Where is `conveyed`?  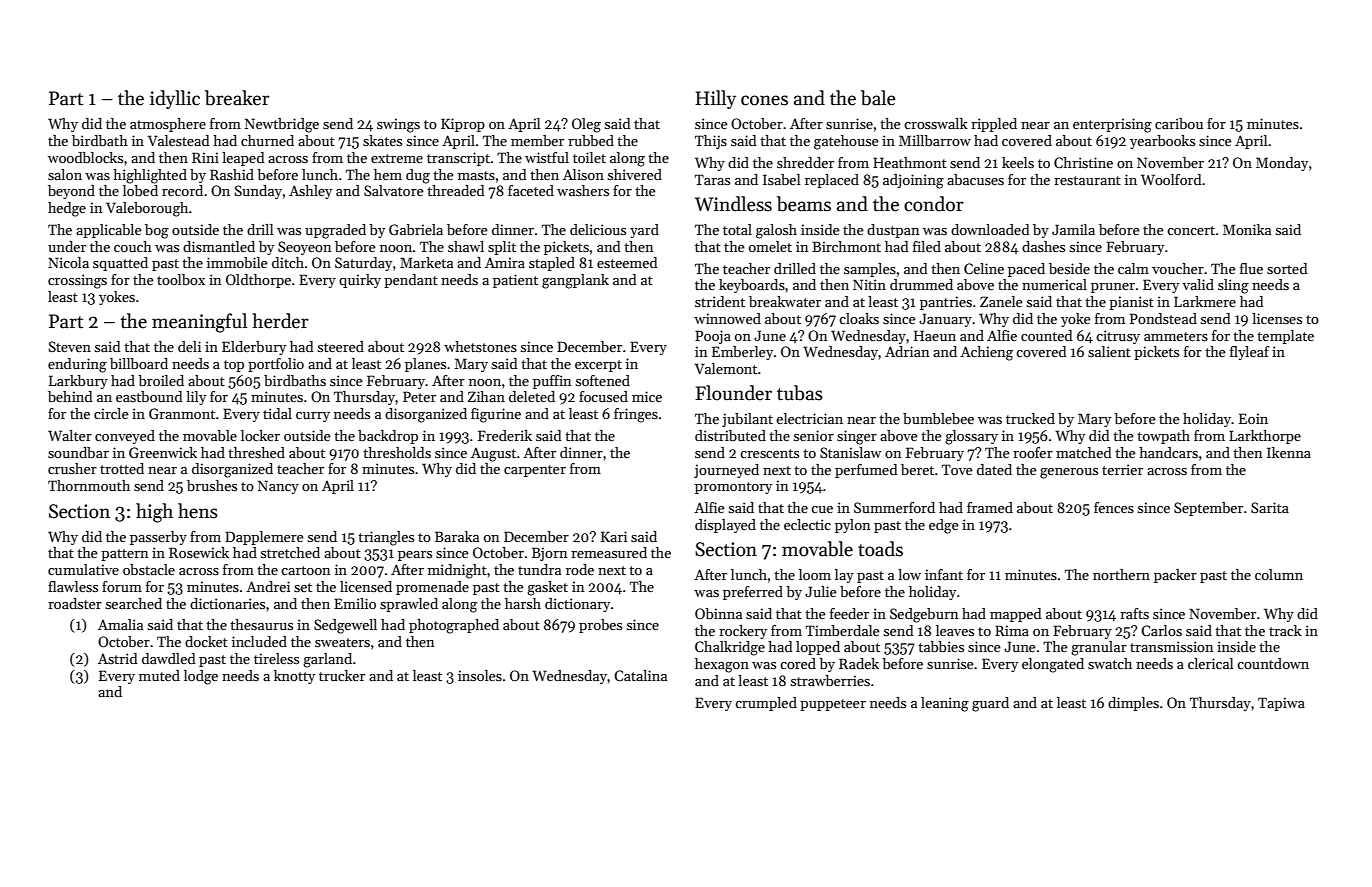 conveyed is located at coordinates (125, 437).
